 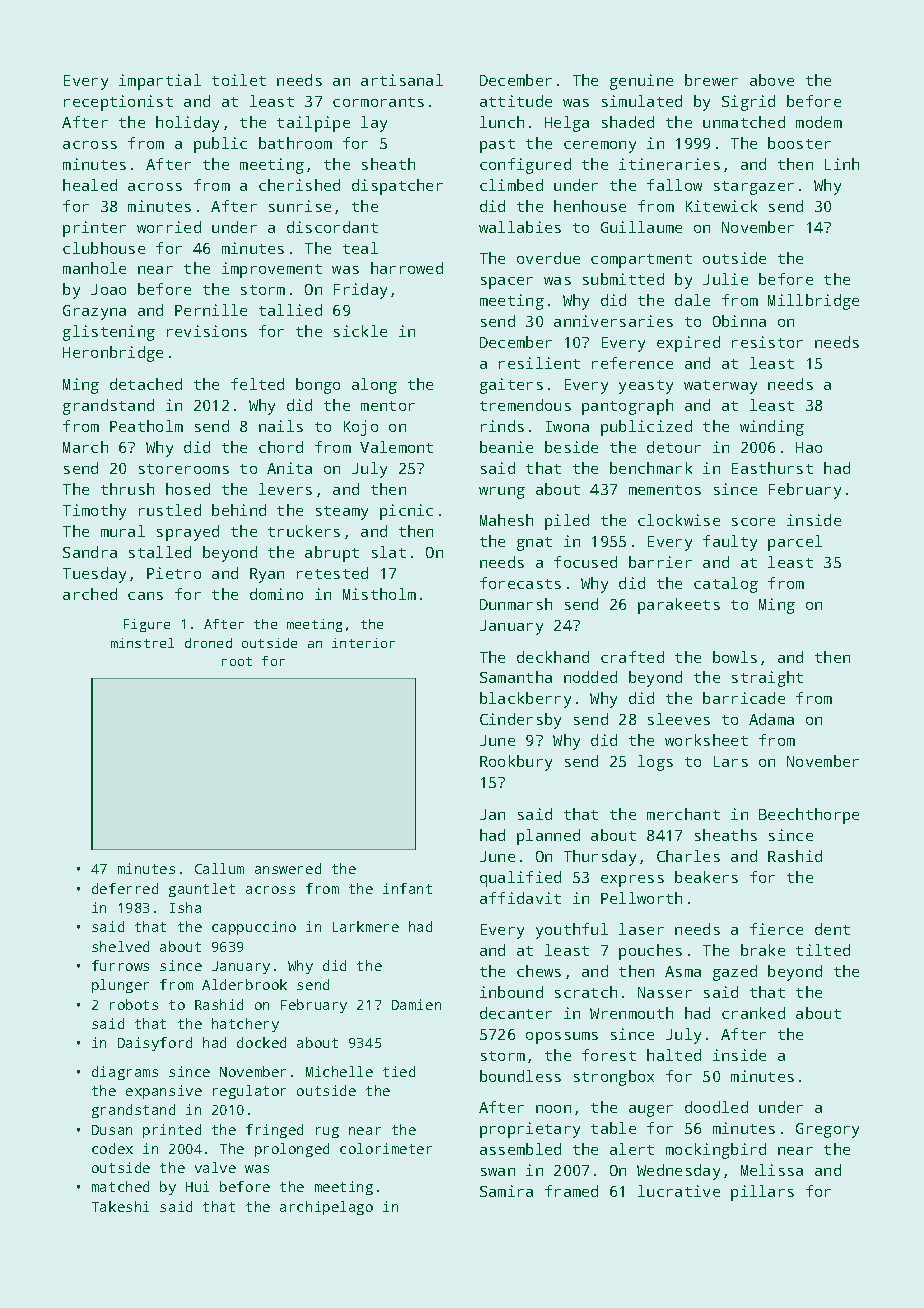 I want to click on holiday, so click(x=187, y=124).
